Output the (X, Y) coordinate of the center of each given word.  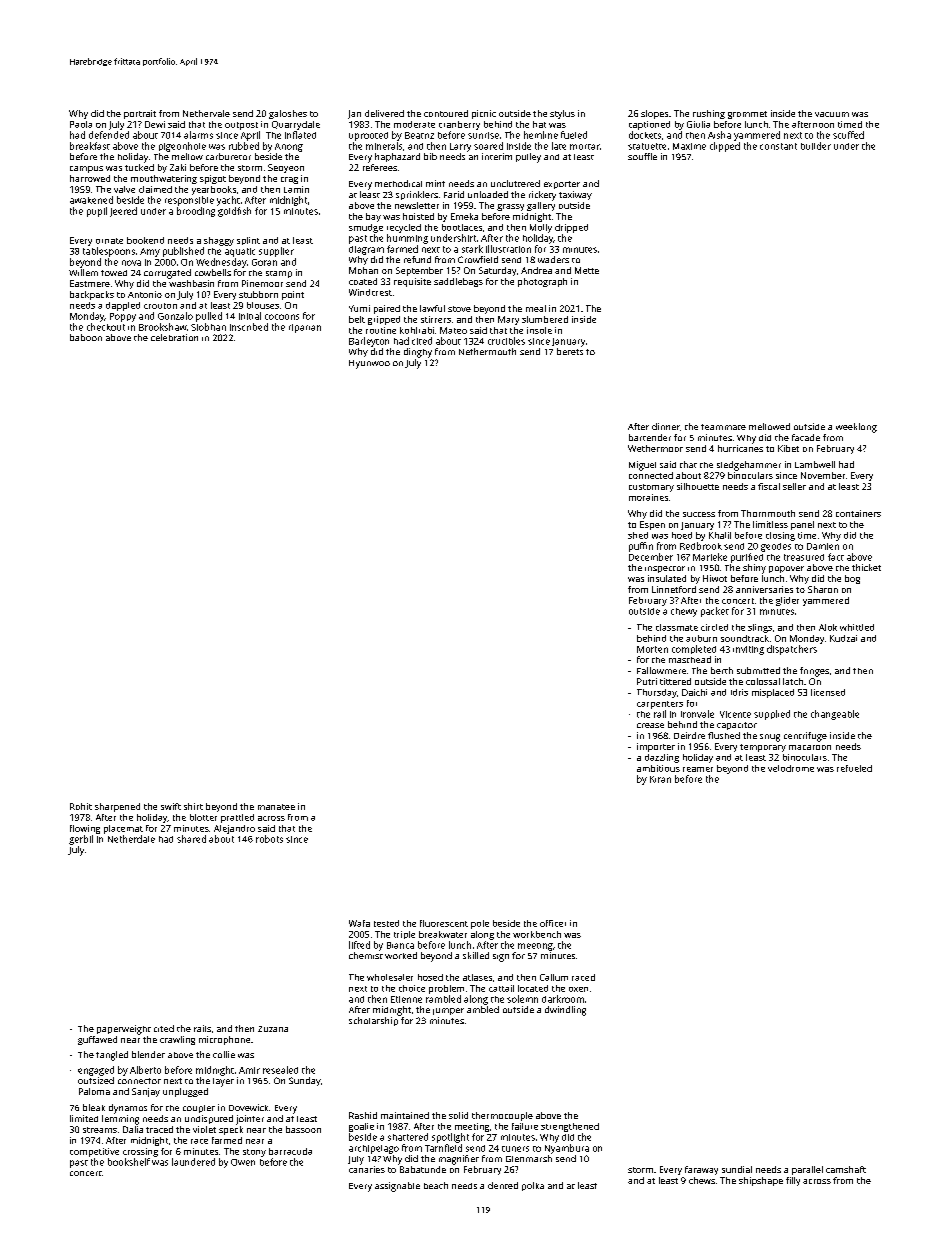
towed (114, 273)
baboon (86, 337)
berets (570, 351)
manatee (276, 807)
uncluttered (515, 183)
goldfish (234, 212)
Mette (587, 270)
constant (778, 146)
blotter (203, 817)
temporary (763, 748)
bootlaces (462, 227)
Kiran (660, 779)
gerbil (81, 840)
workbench (537, 934)
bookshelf (129, 1162)
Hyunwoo (369, 364)
